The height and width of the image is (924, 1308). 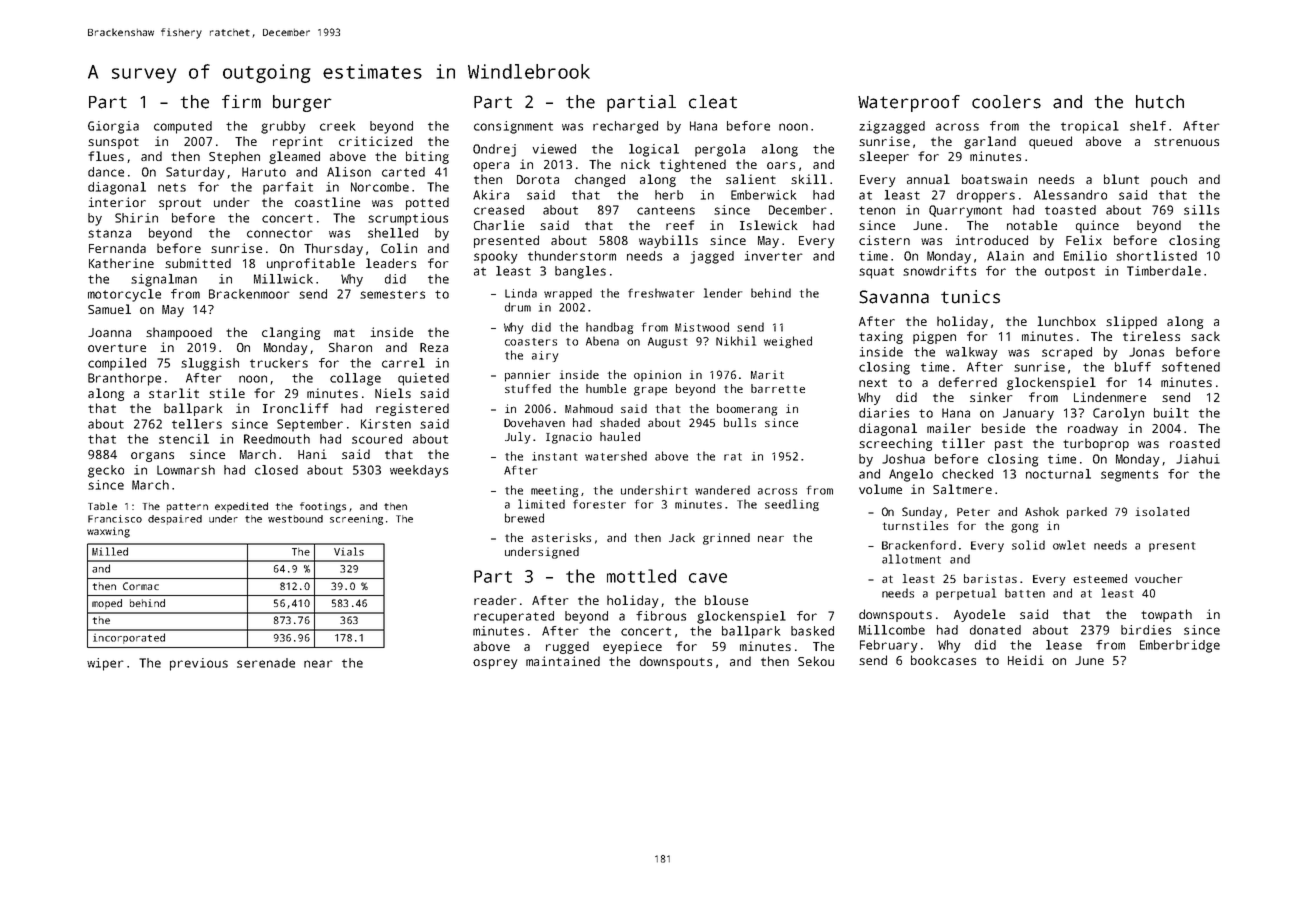 What do you see at coordinates (812, 631) in the image?
I see `basked` at bounding box center [812, 631].
